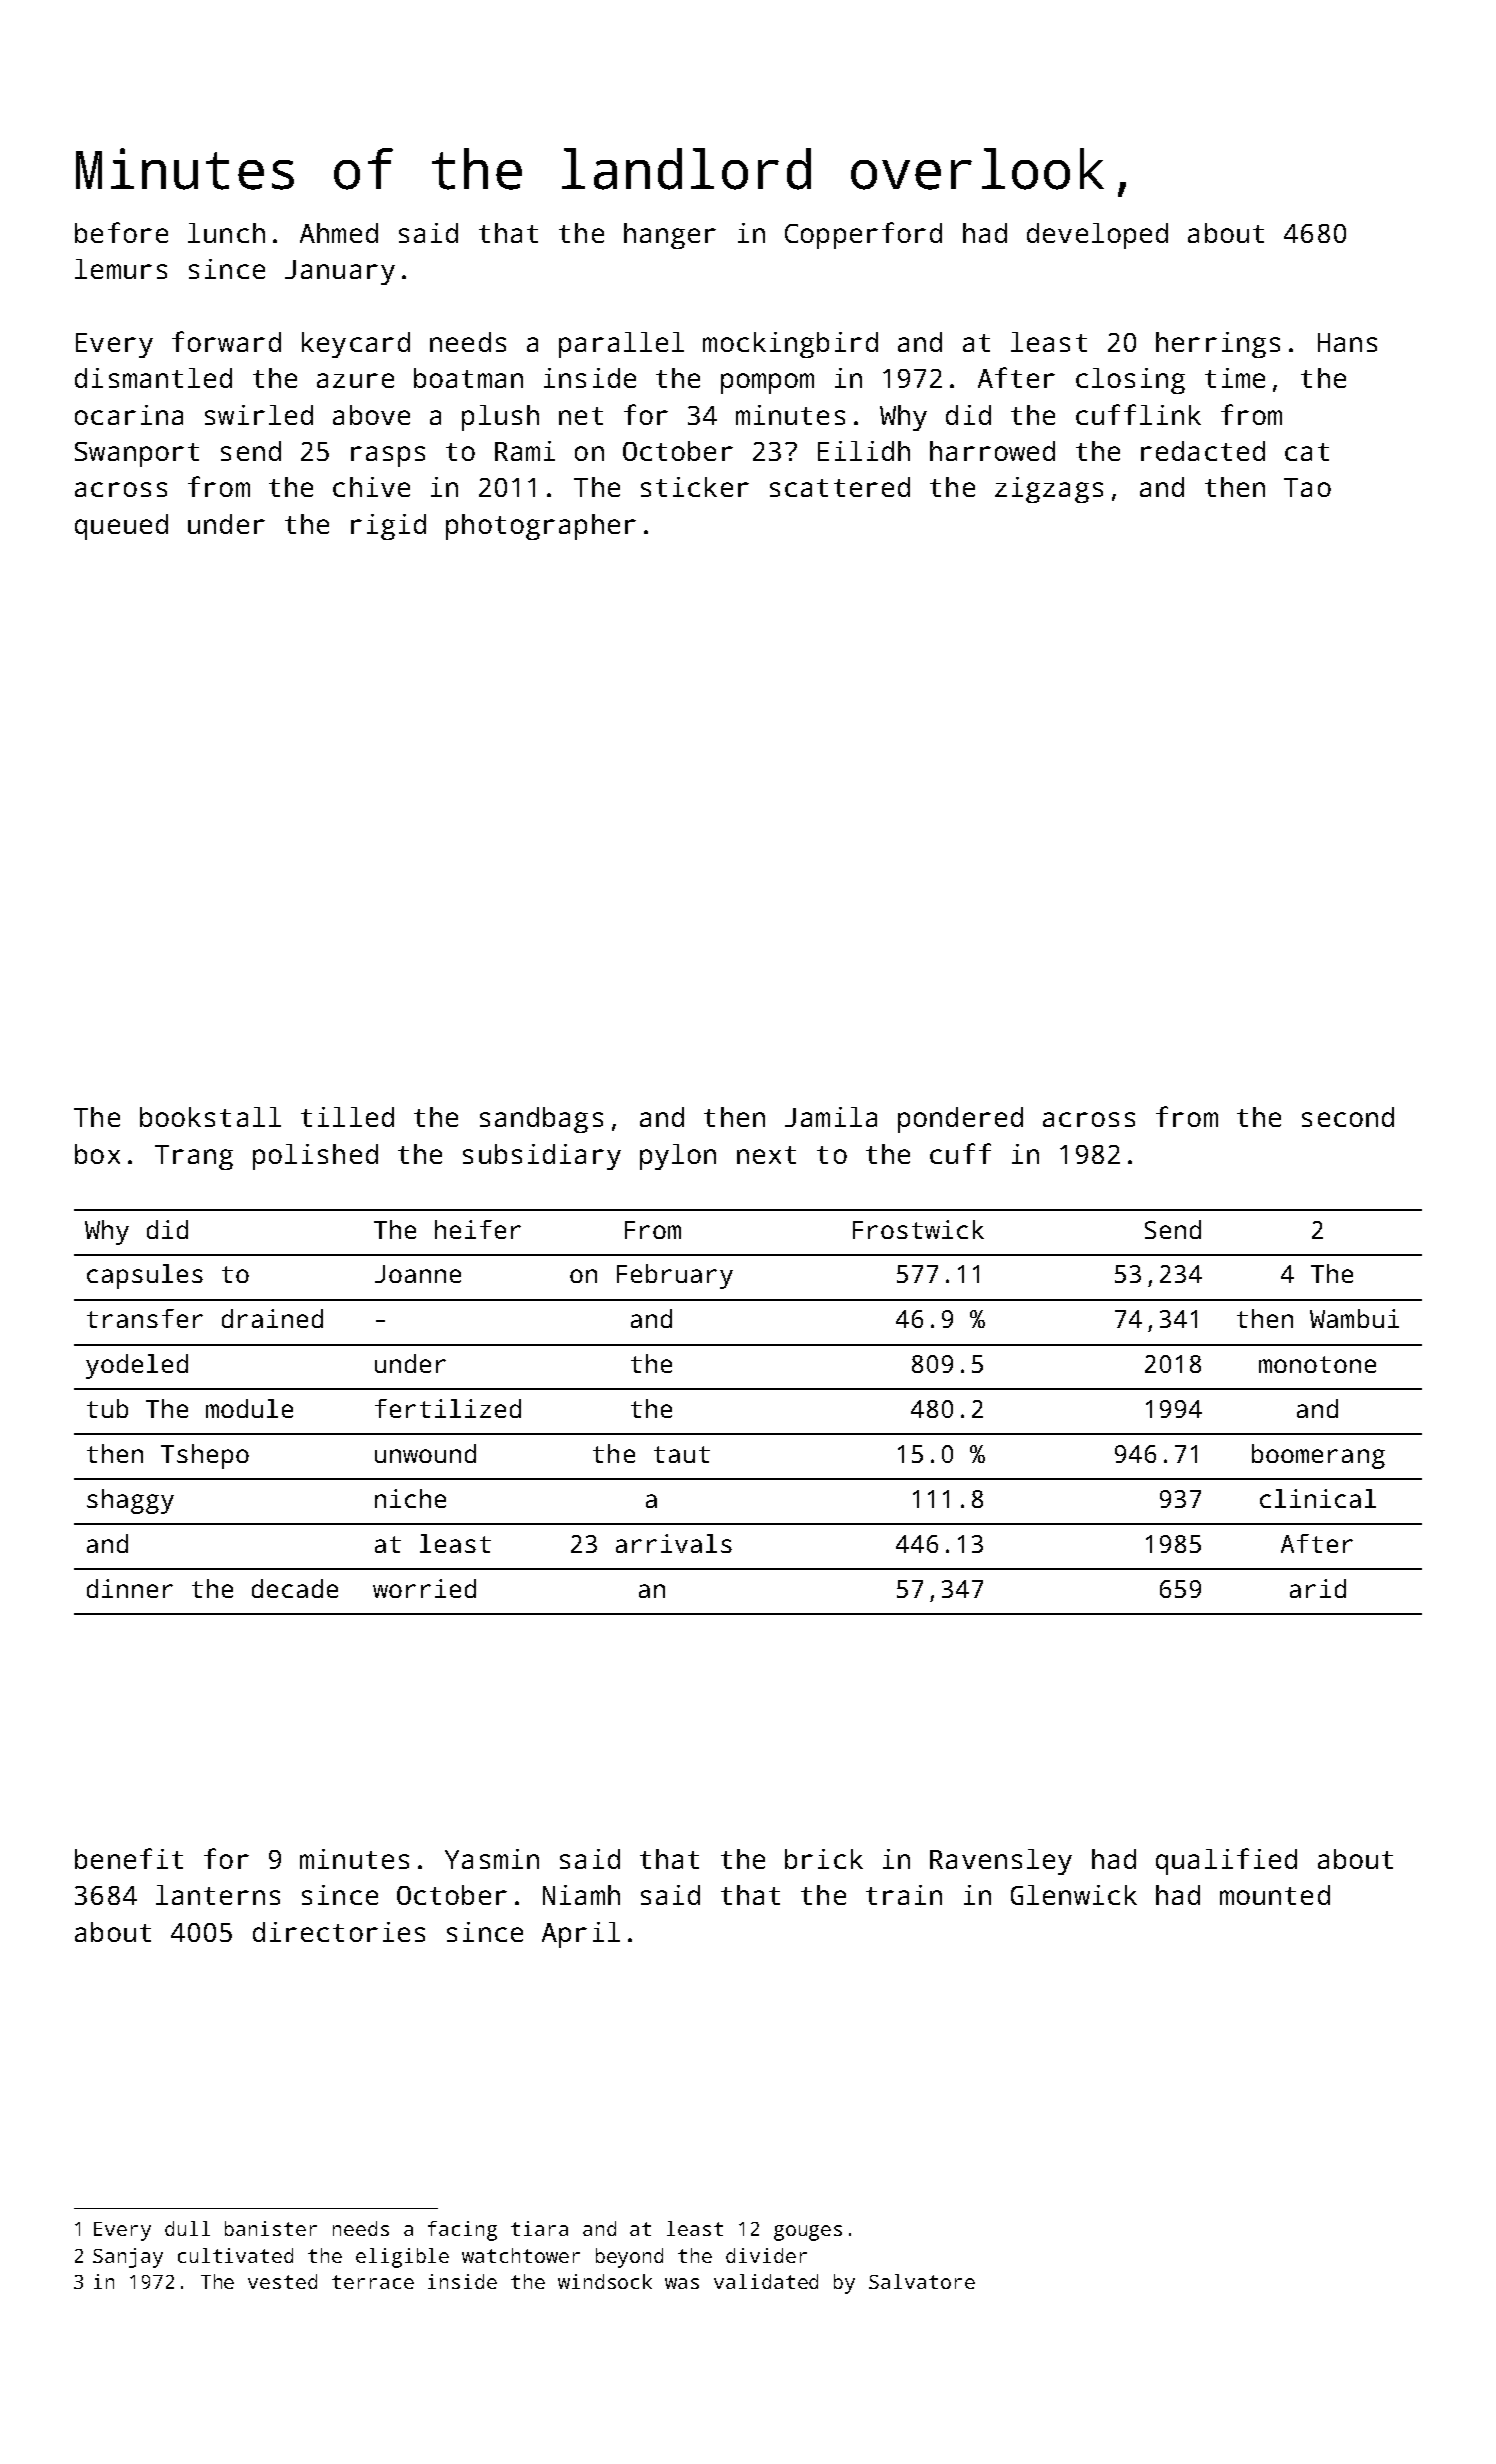 The image size is (1496, 2464). Describe the element at coordinates (218, 1895) in the document. I see `lanterns` at that location.
